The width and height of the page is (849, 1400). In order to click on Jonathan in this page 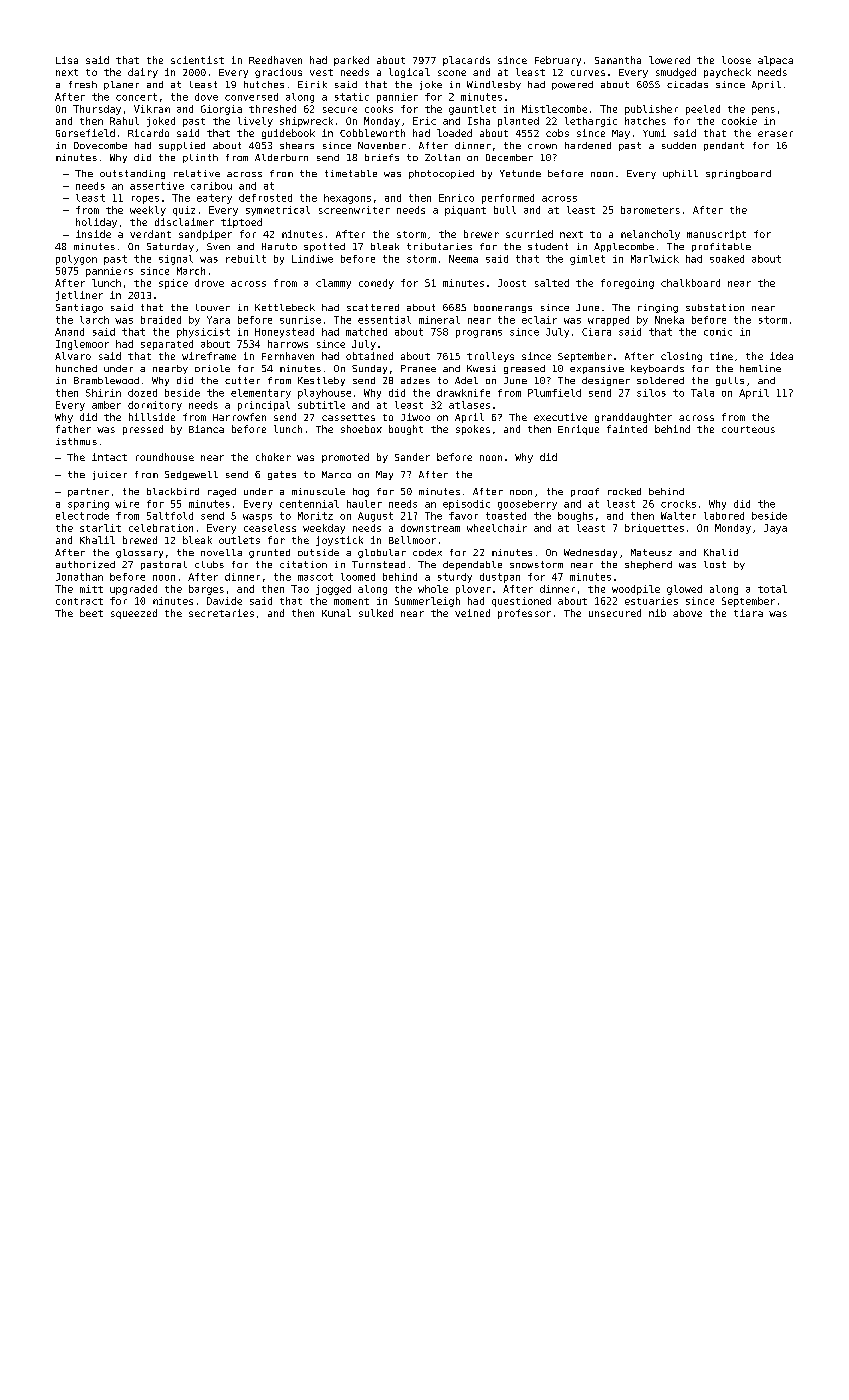, I will do `click(79, 577)`.
